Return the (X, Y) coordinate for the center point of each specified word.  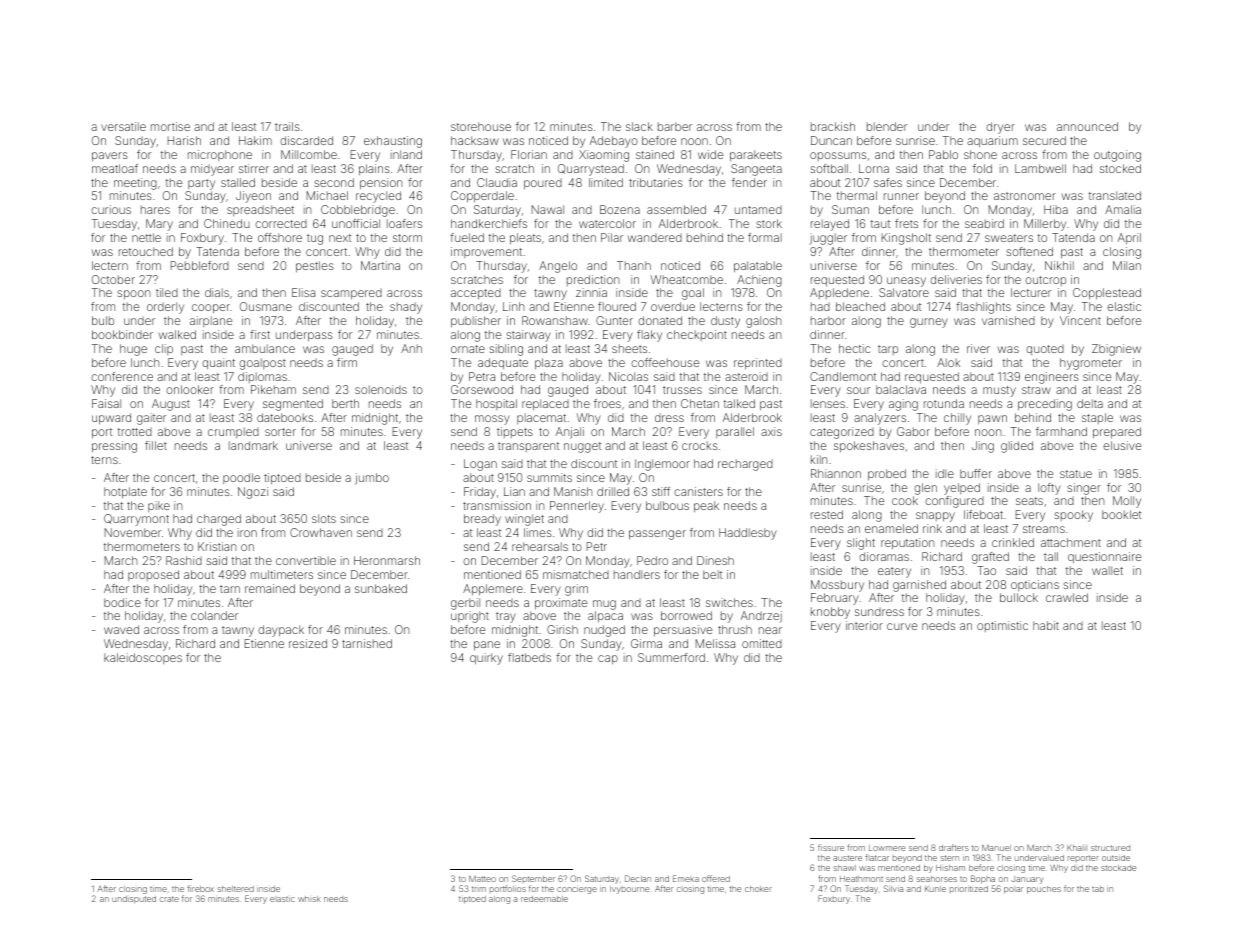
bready (482, 520)
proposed (153, 575)
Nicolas (628, 376)
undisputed (134, 900)
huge (133, 350)
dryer (1000, 128)
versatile (123, 126)
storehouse (481, 126)
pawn (992, 419)
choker (758, 889)
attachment (1071, 542)
